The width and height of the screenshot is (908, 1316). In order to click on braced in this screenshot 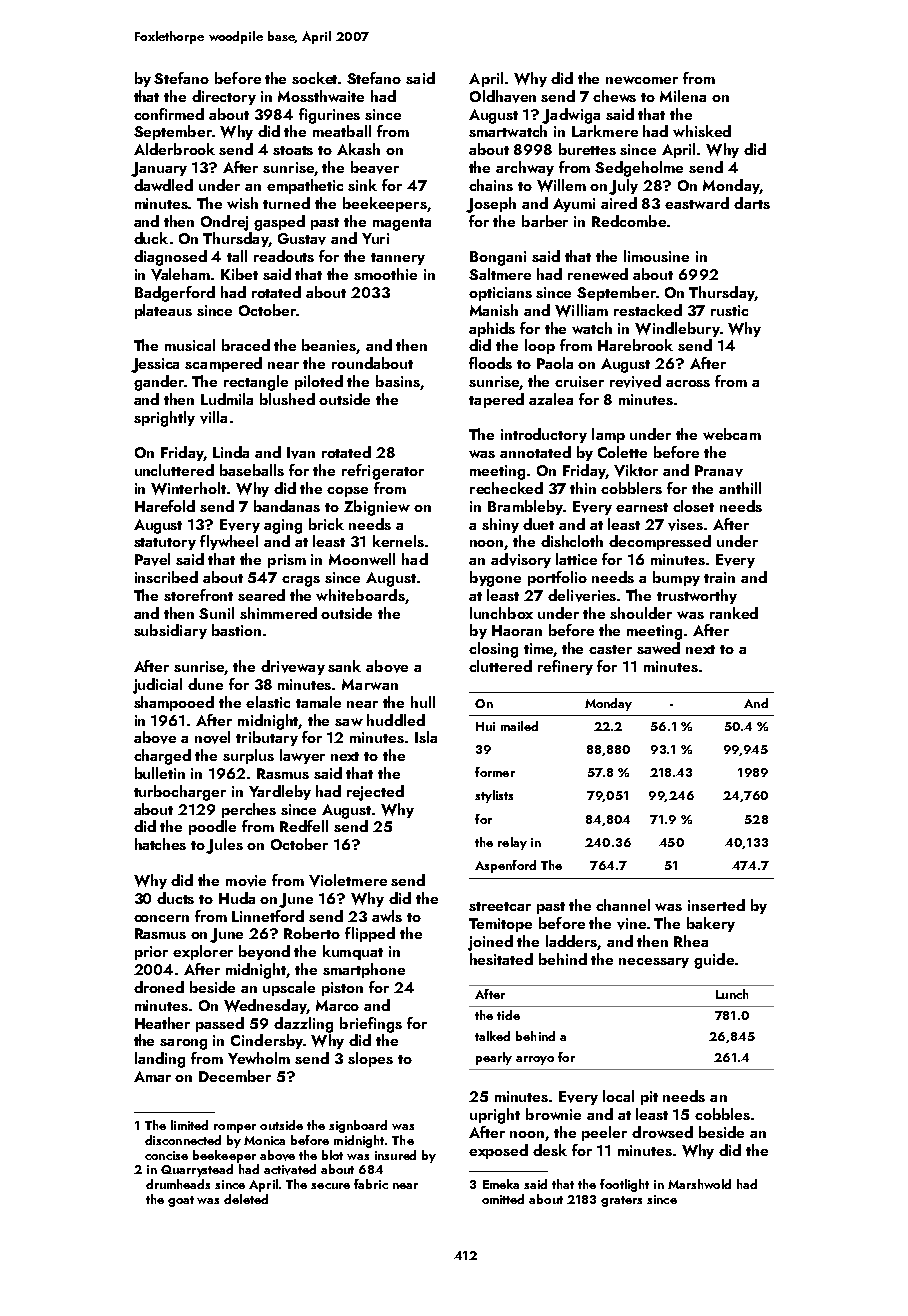, I will do `click(246, 345)`.
